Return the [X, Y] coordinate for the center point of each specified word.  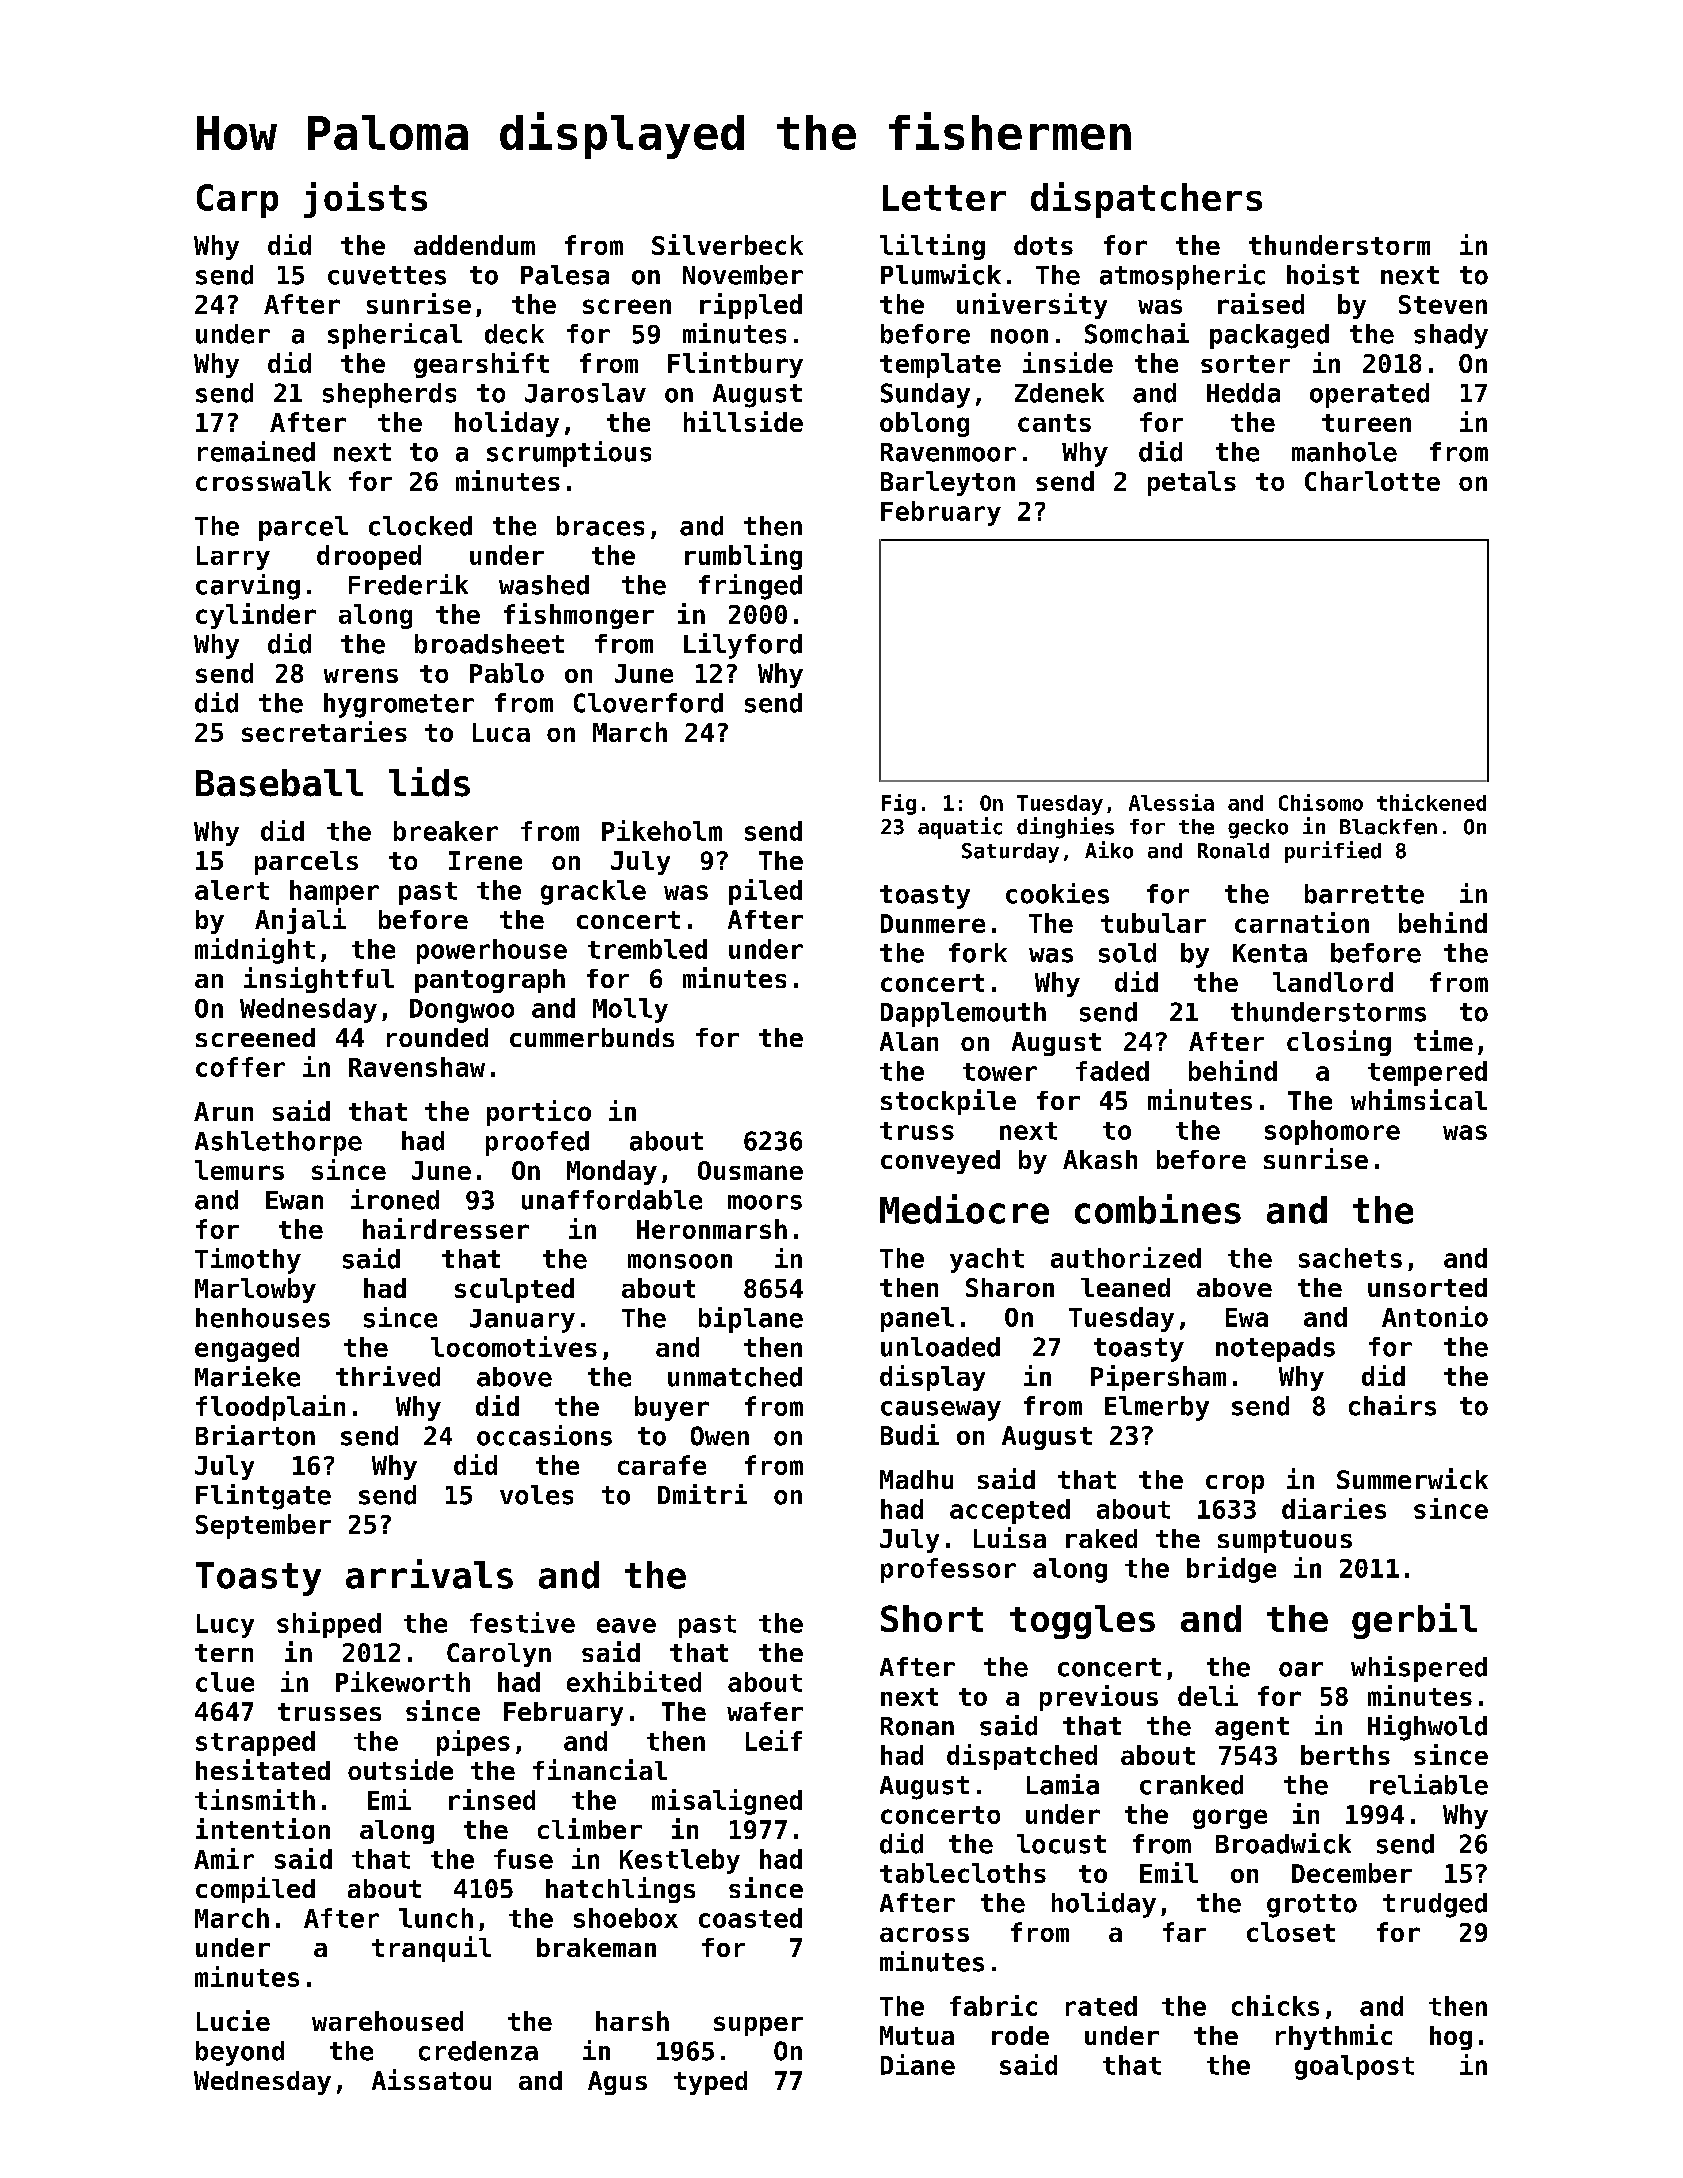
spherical [395, 336]
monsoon [680, 1261]
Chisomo [1321, 802]
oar [1301, 1669]
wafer [765, 1711]
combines [1158, 1209]
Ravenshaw [417, 1067]
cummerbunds [592, 1037]
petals [1192, 483]
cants [1054, 423]
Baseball [279, 783]
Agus [617, 2083]
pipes [473, 1743]
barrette [1364, 894]
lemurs [239, 1170]
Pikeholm [662, 830]
